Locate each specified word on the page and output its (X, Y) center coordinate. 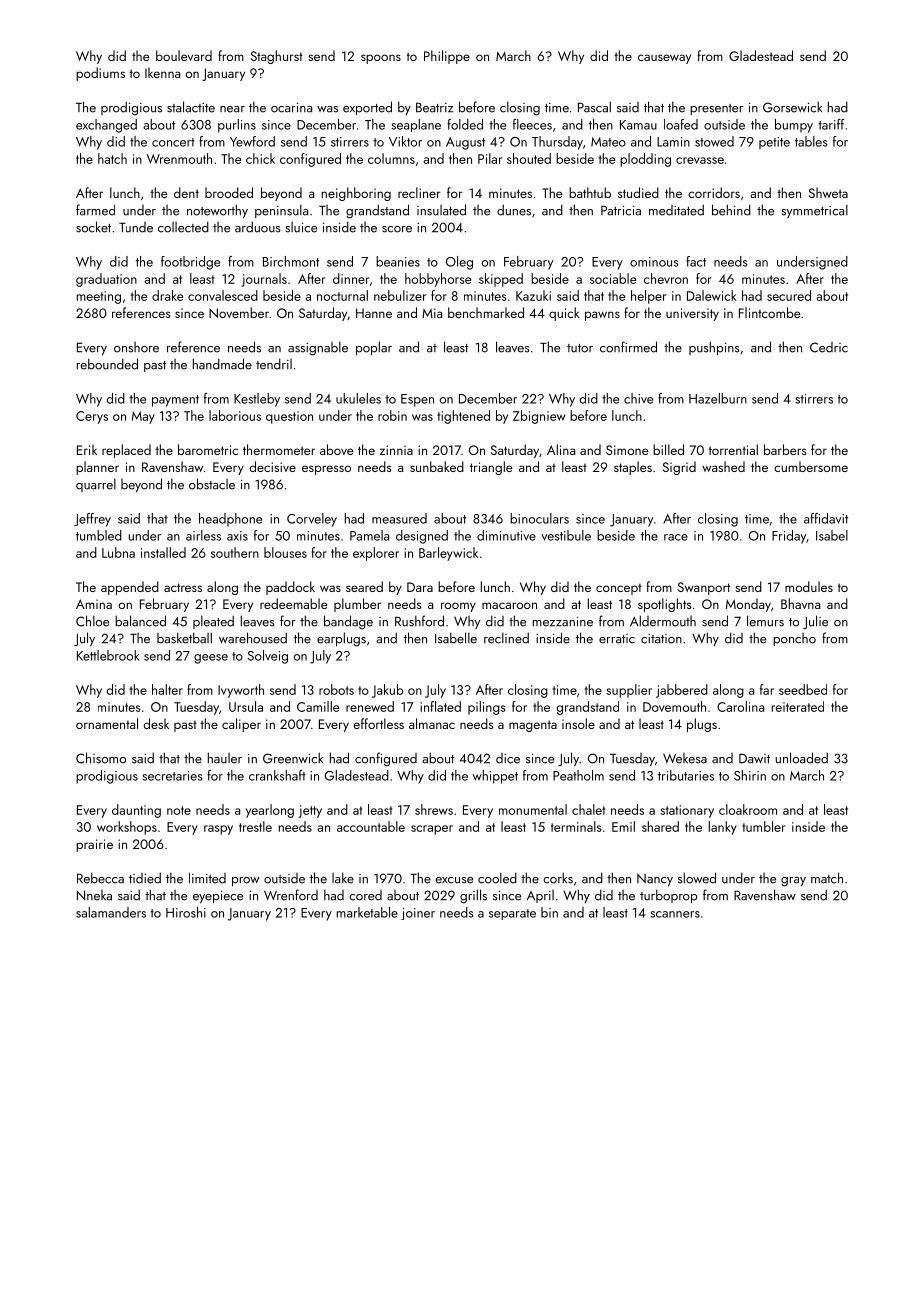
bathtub (590, 192)
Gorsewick (792, 107)
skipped (501, 280)
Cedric (829, 347)
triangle (491, 468)
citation (661, 639)
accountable (371, 826)
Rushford (419, 621)
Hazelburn (718, 398)
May (143, 417)
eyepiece (218, 897)
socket (93, 227)
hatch (112, 158)
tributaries (686, 775)
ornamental (107, 723)
